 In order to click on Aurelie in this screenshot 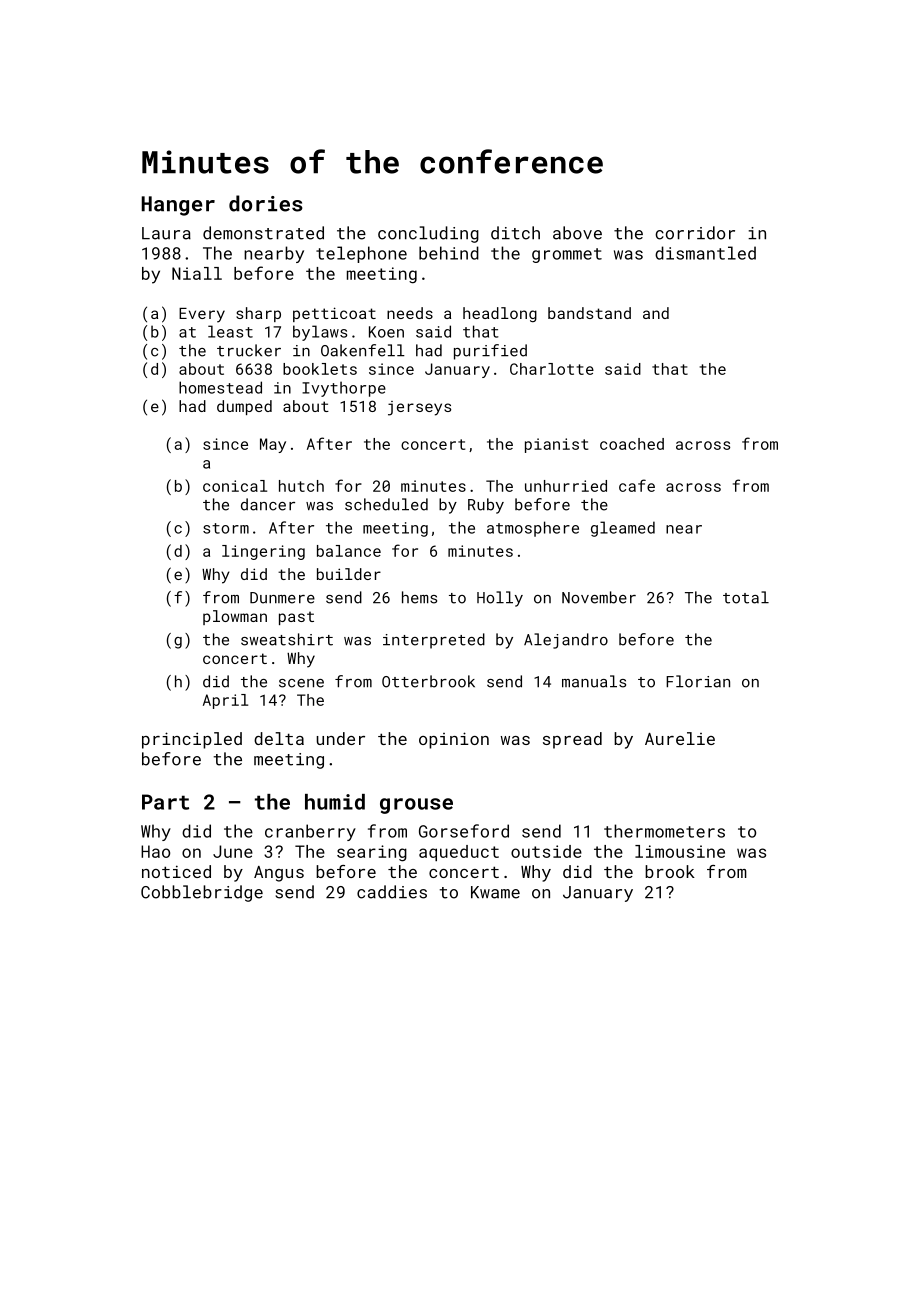, I will do `click(680, 738)`.
